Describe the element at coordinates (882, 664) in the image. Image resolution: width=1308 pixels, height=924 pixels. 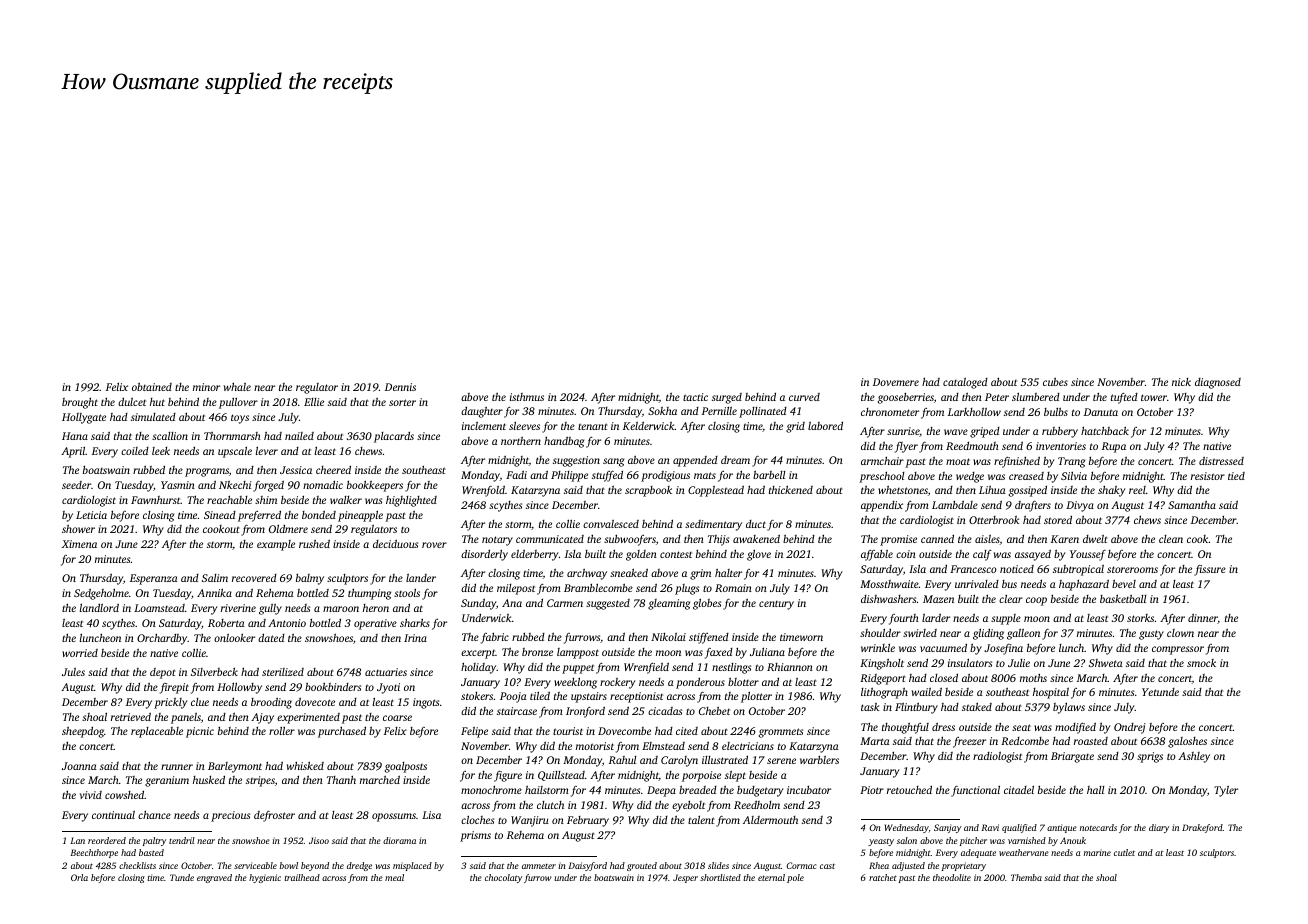
I see `Kingsholt` at that location.
